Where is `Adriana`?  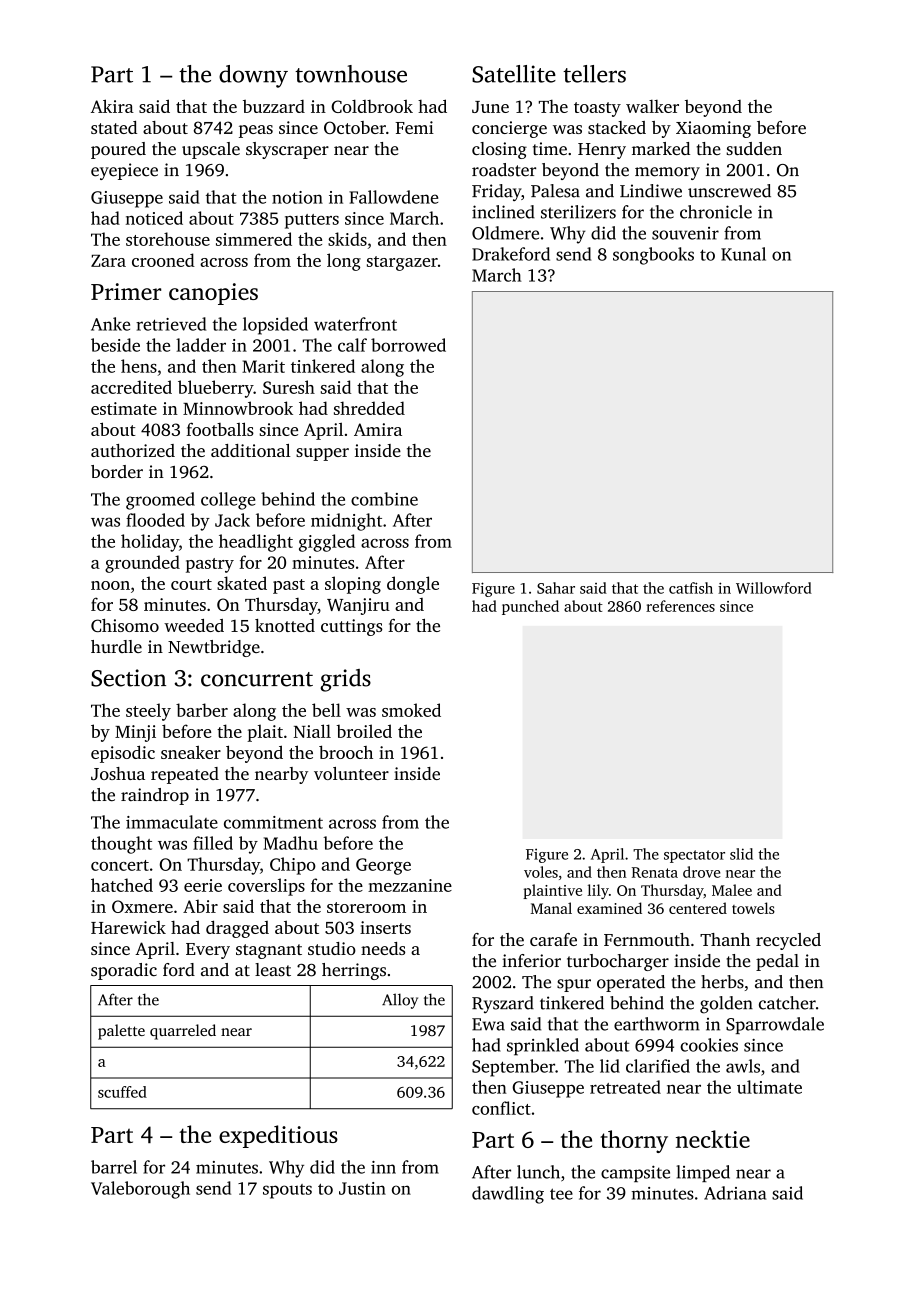 Adriana is located at coordinates (735, 1193).
